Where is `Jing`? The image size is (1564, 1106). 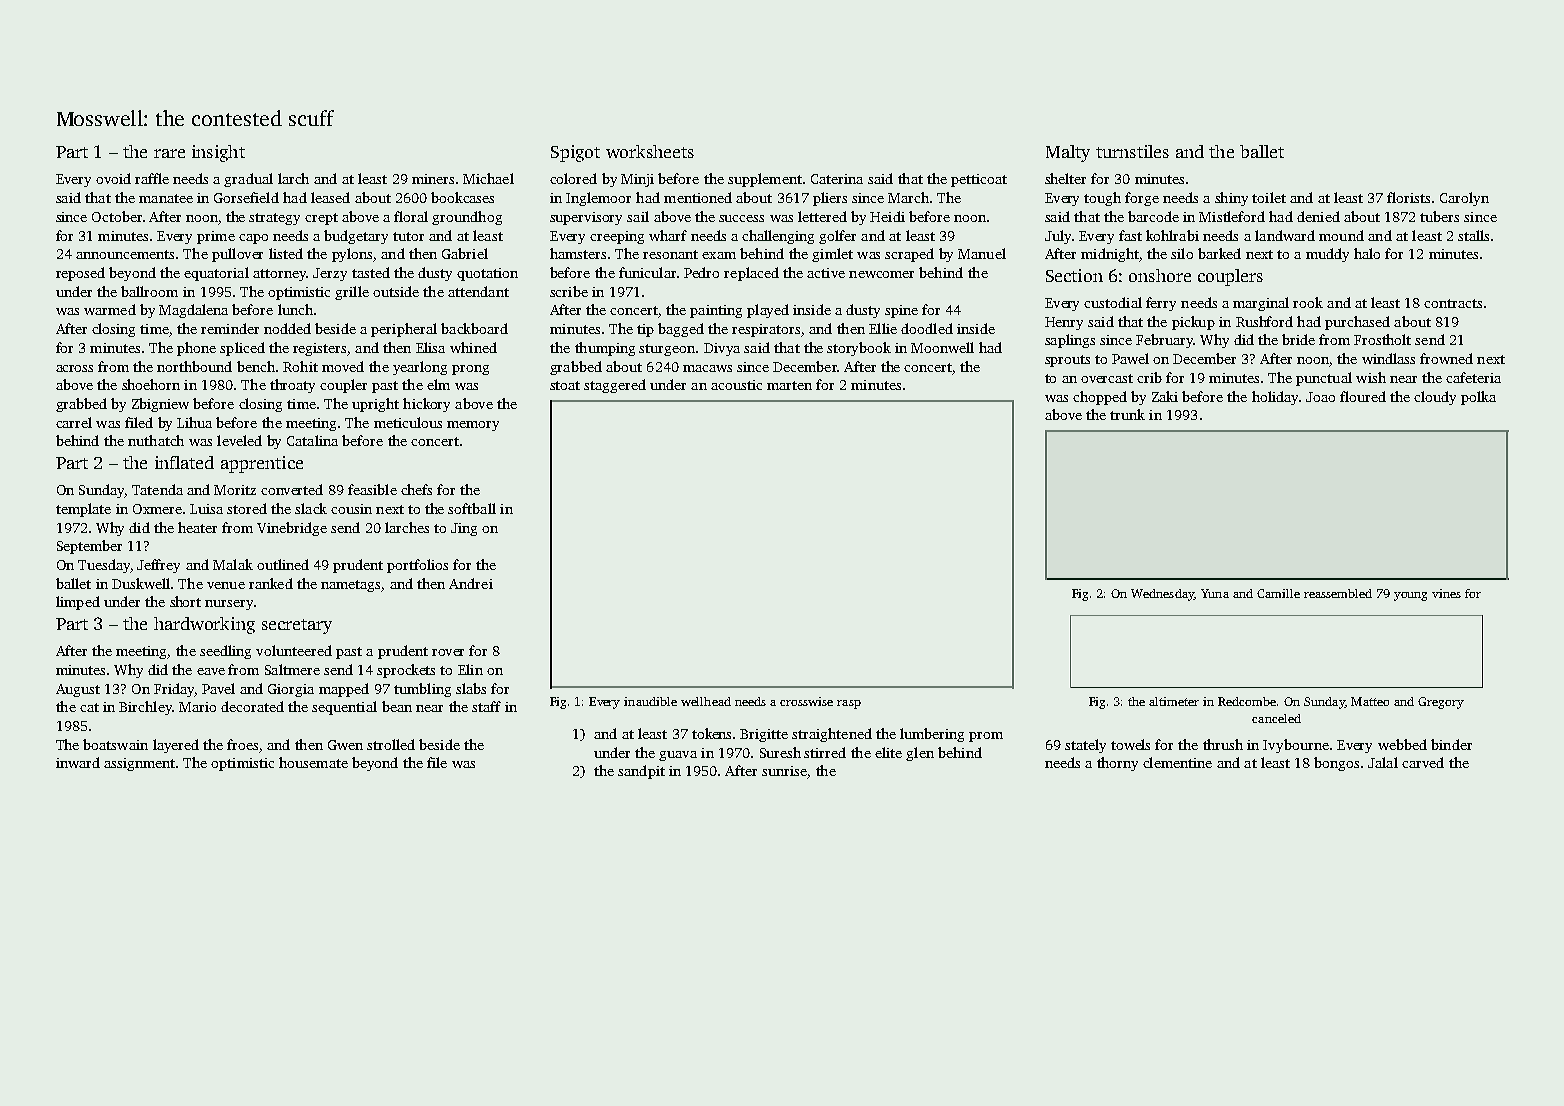 Jing is located at coordinates (464, 529).
